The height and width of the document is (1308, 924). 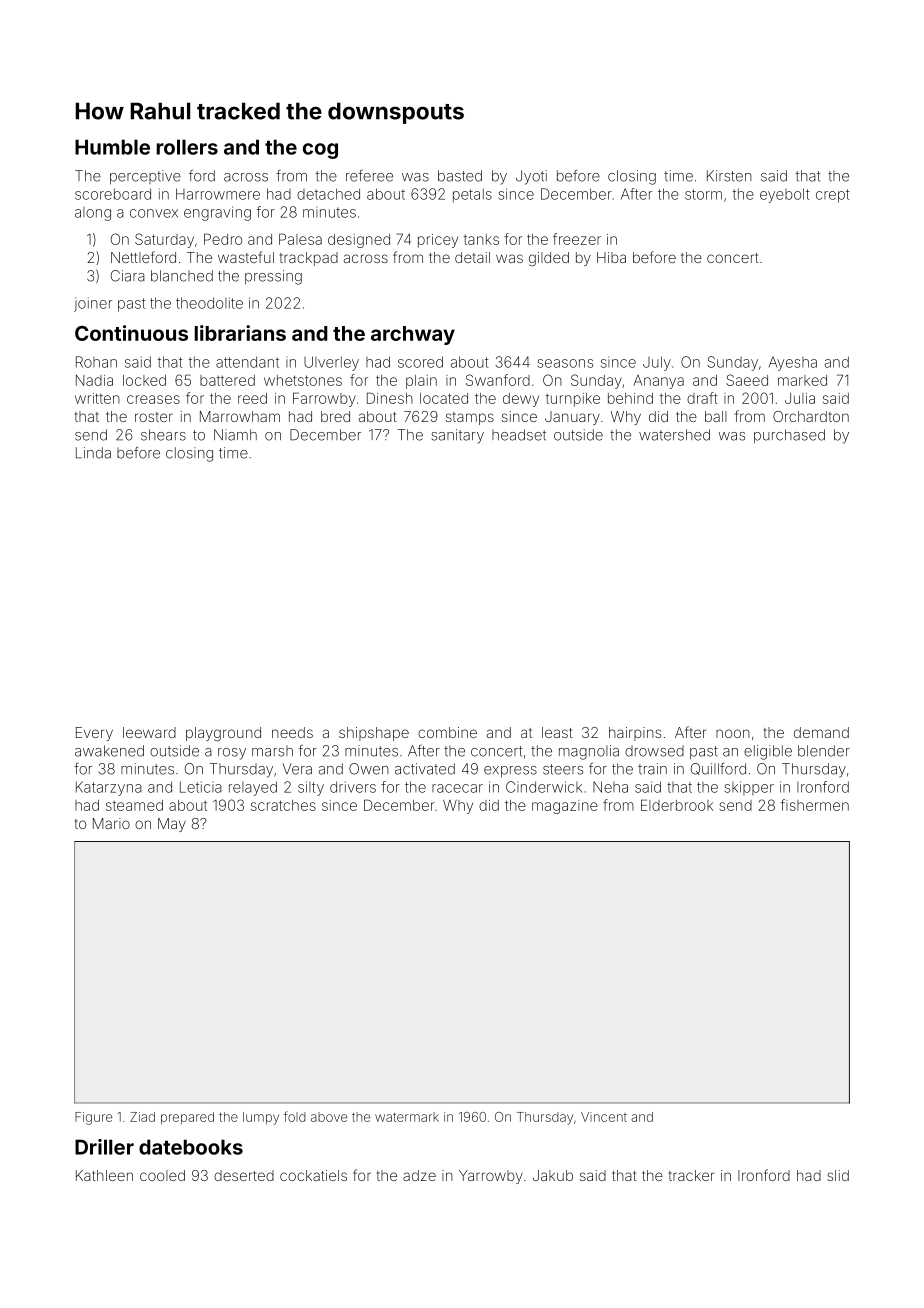 I want to click on watermark, so click(x=407, y=1117).
